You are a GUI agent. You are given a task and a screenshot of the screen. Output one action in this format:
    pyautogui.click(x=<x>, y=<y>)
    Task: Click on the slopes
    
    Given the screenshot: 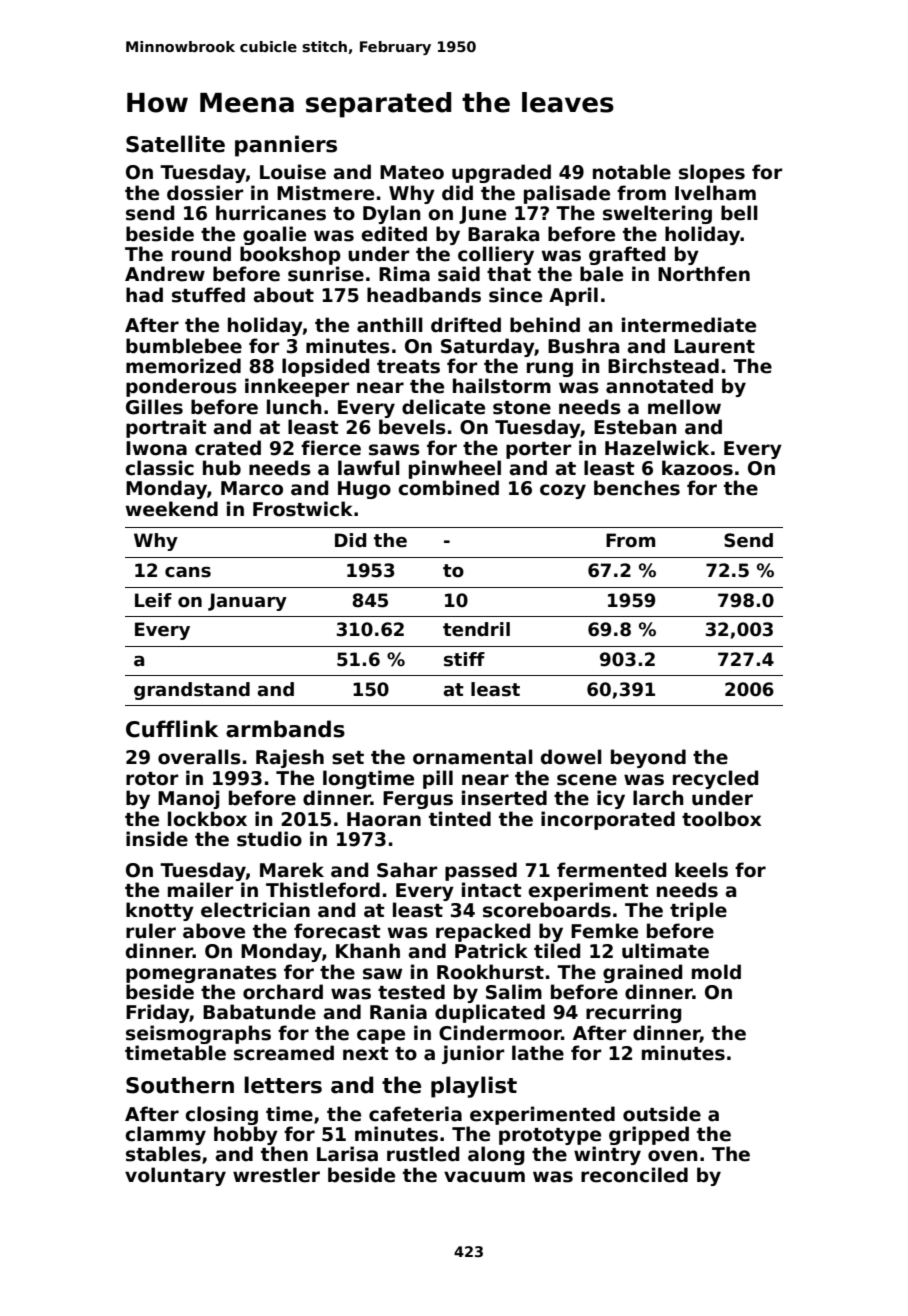 What is the action you would take?
    pyautogui.click(x=712, y=173)
